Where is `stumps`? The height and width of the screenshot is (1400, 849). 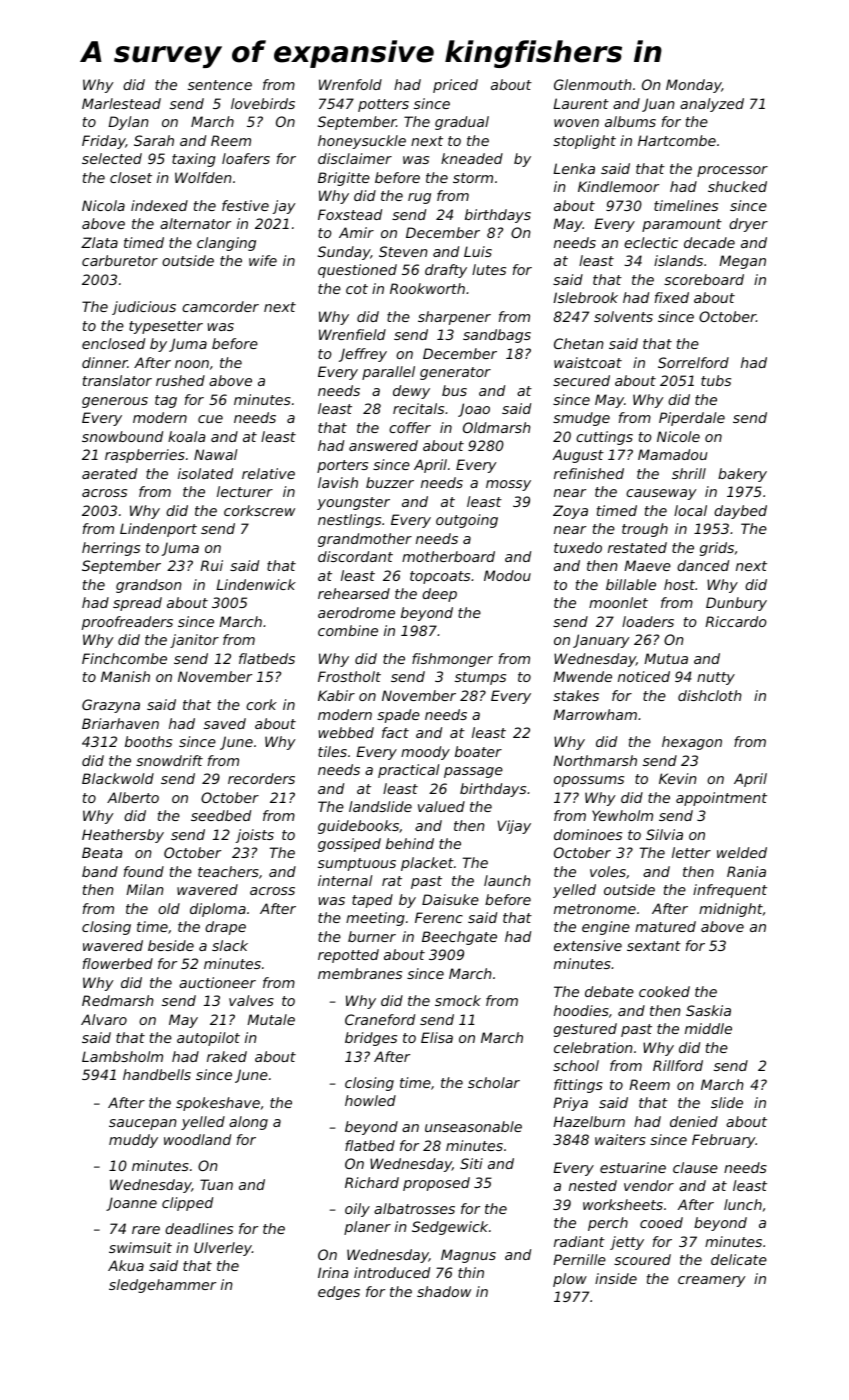
stumps is located at coordinates (480, 678).
